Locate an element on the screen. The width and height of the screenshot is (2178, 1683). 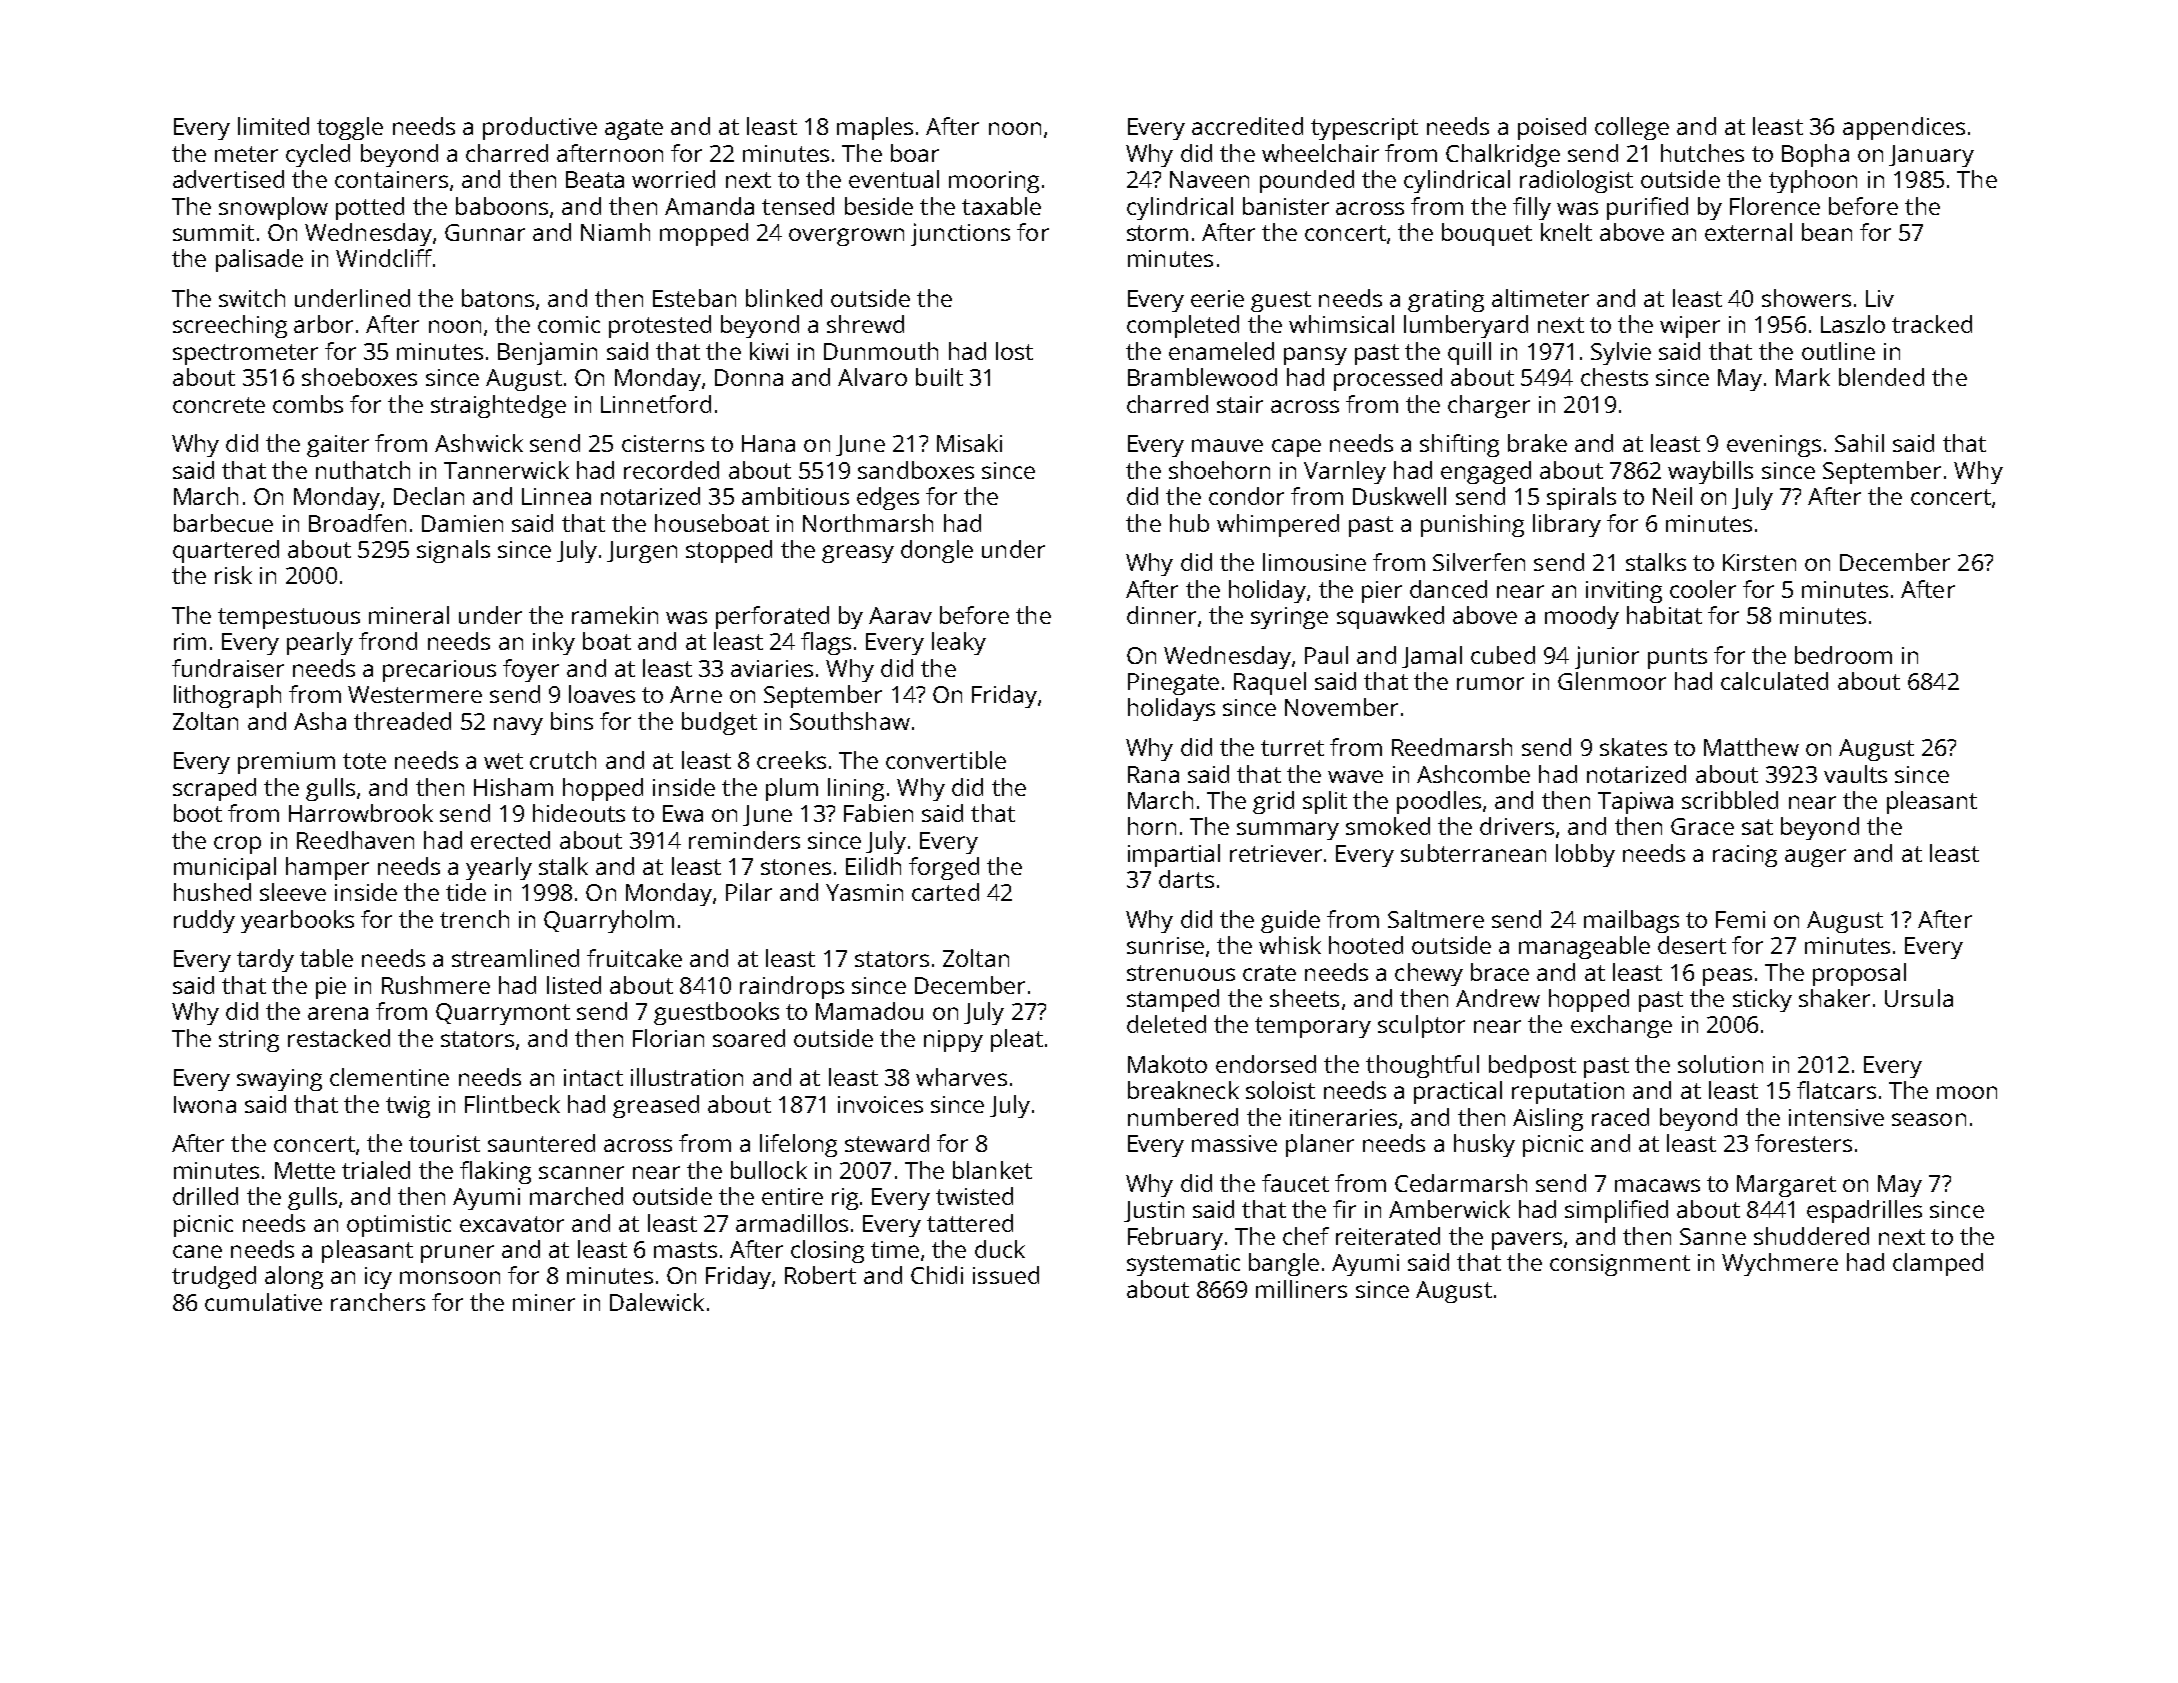
reminders is located at coordinates (744, 840).
